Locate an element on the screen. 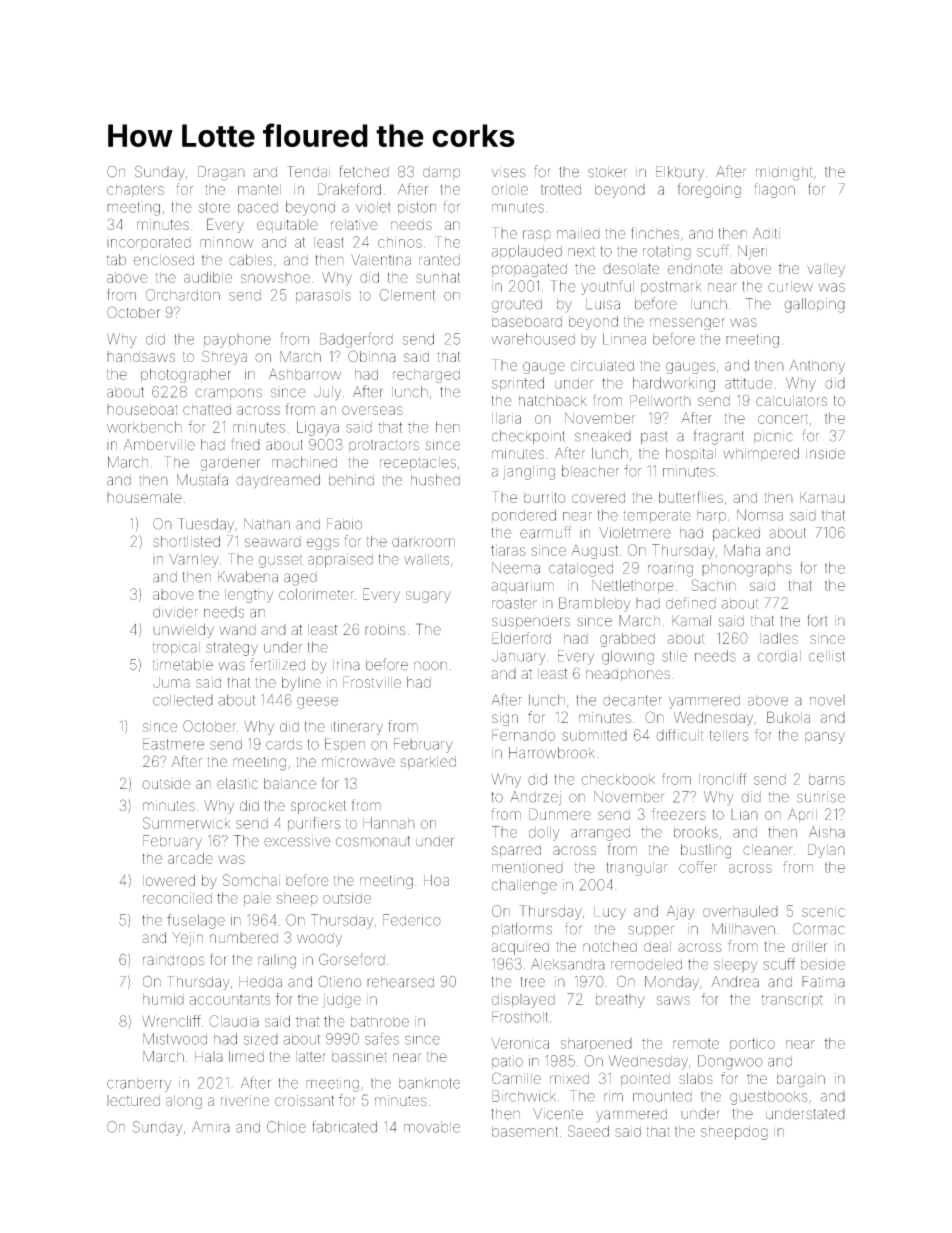 The width and height of the screenshot is (952, 1233). fort is located at coordinates (817, 620).
